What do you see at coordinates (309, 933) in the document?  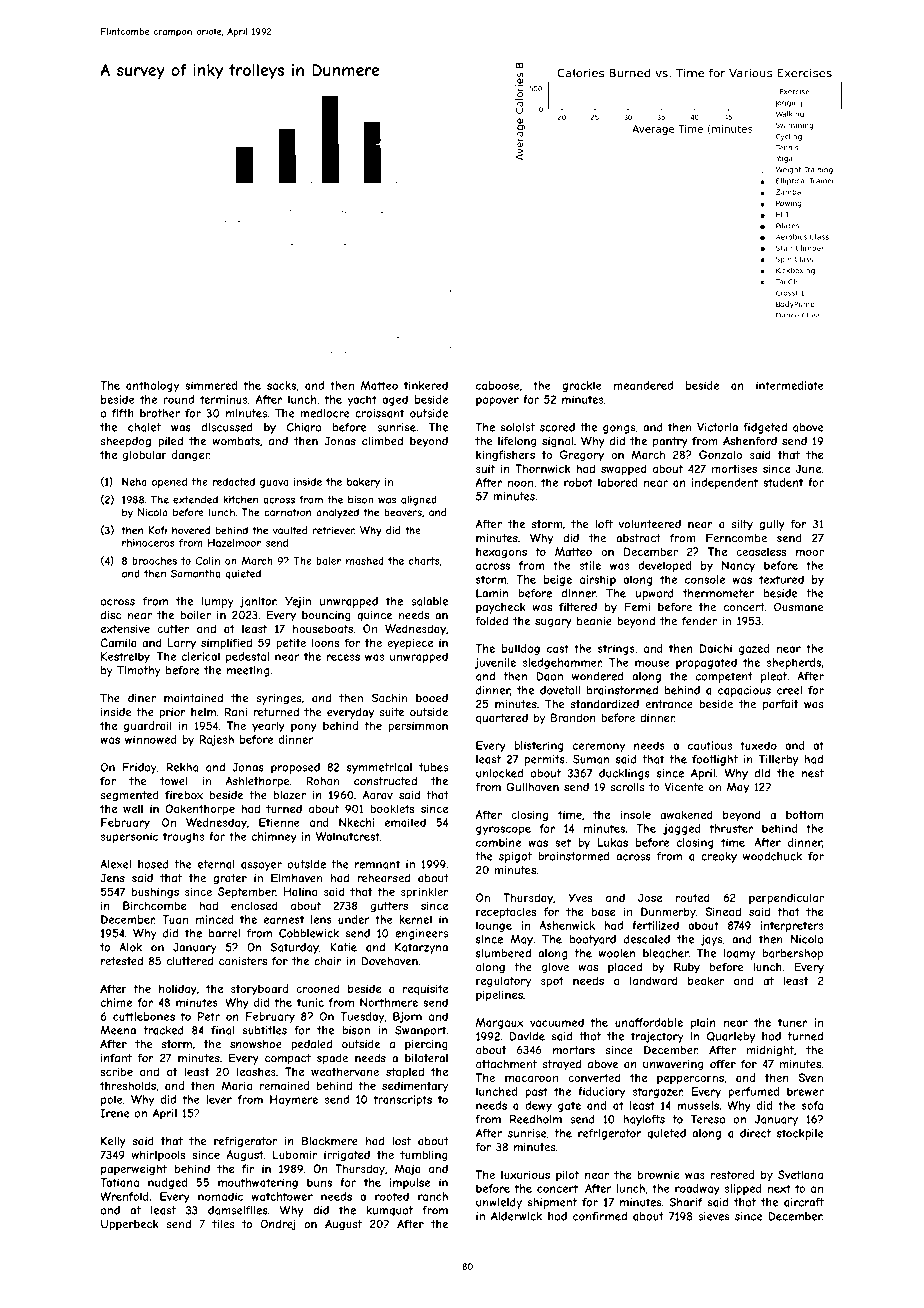 I see `Cobblewick` at bounding box center [309, 933].
